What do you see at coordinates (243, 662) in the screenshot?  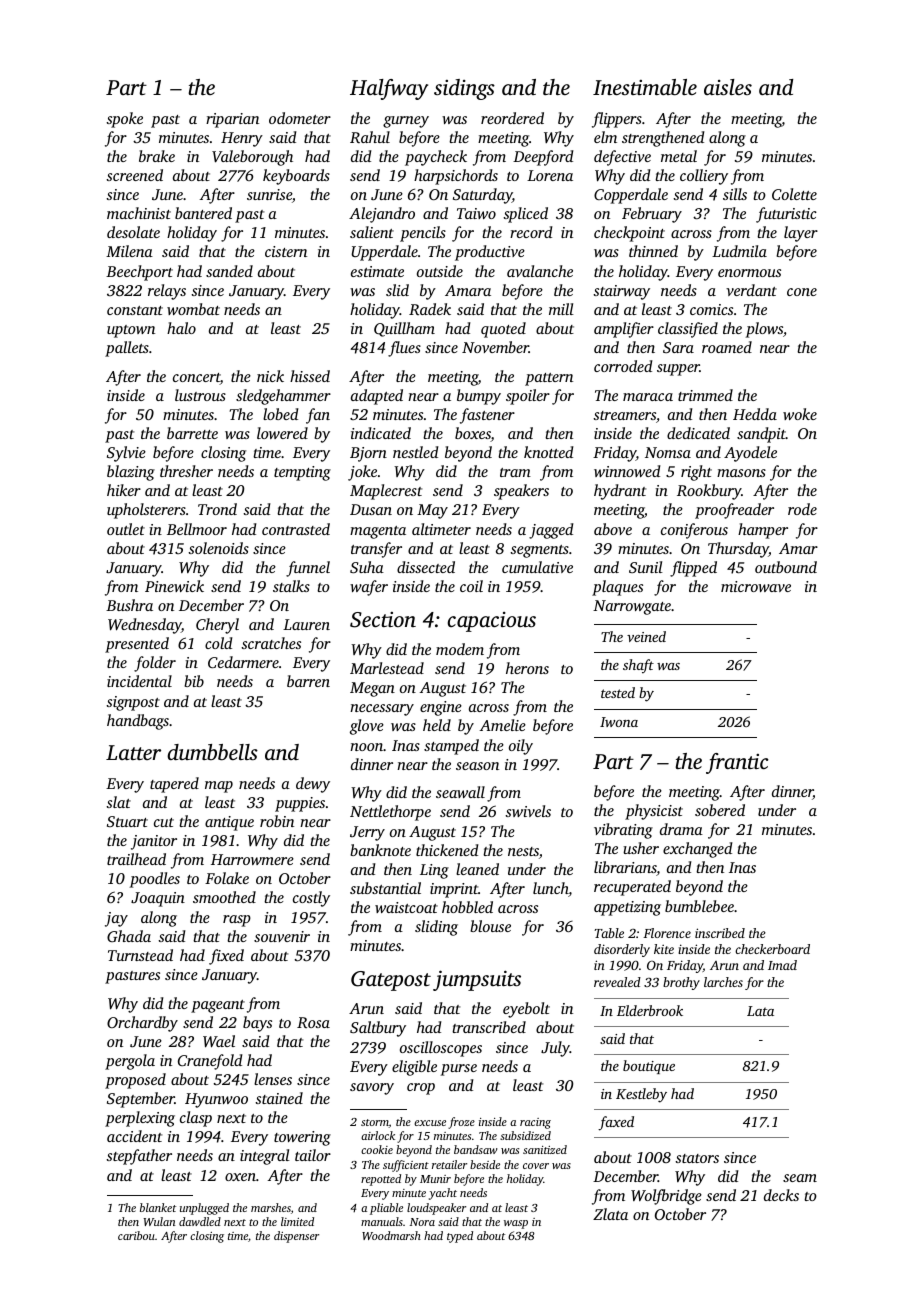 I see `Cedarmere` at bounding box center [243, 662].
